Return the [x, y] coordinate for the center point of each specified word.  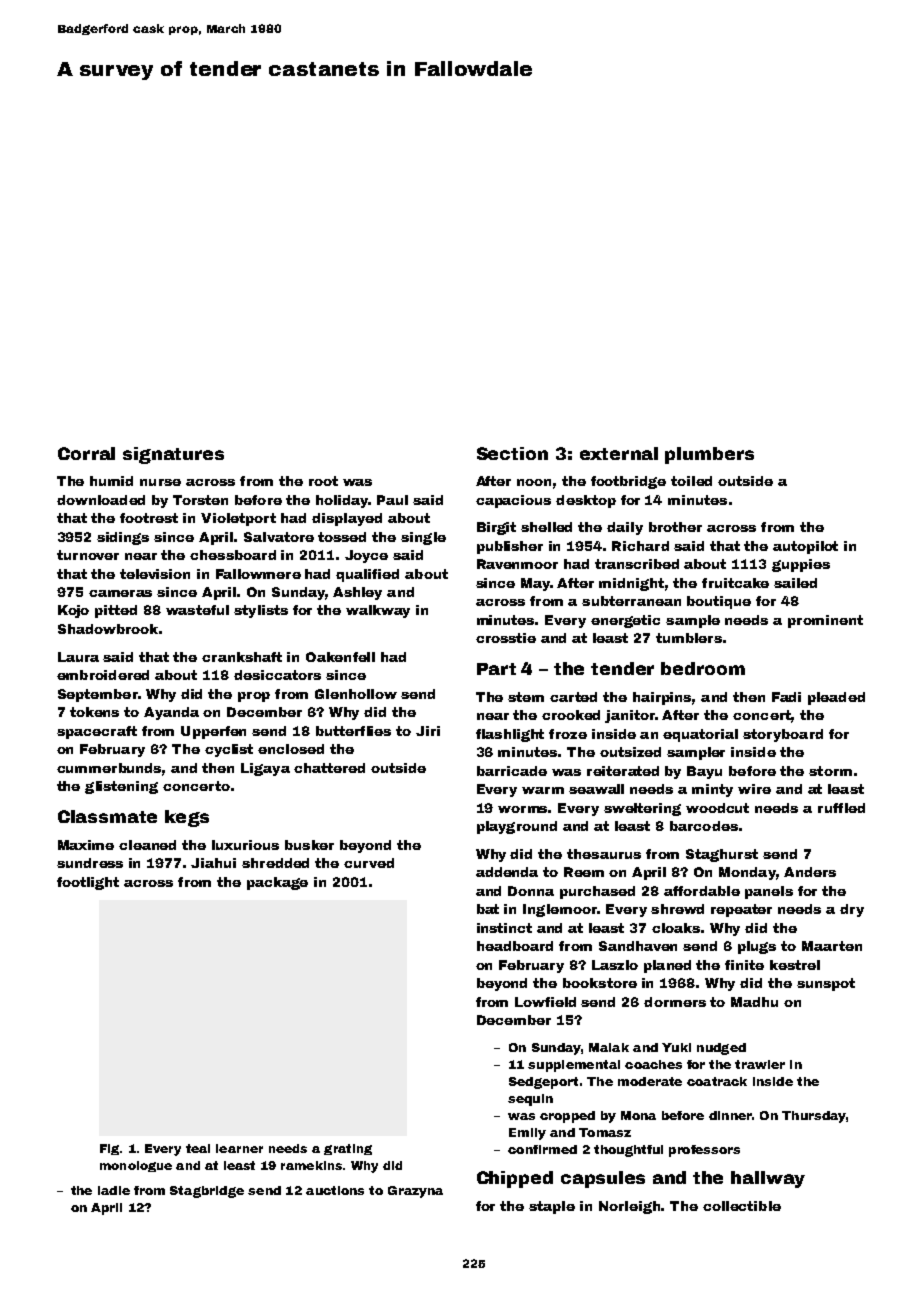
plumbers [709, 455]
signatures [173, 455]
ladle [114, 1190]
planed [667, 966]
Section [512, 453]
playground [517, 827]
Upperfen [213, 732]
